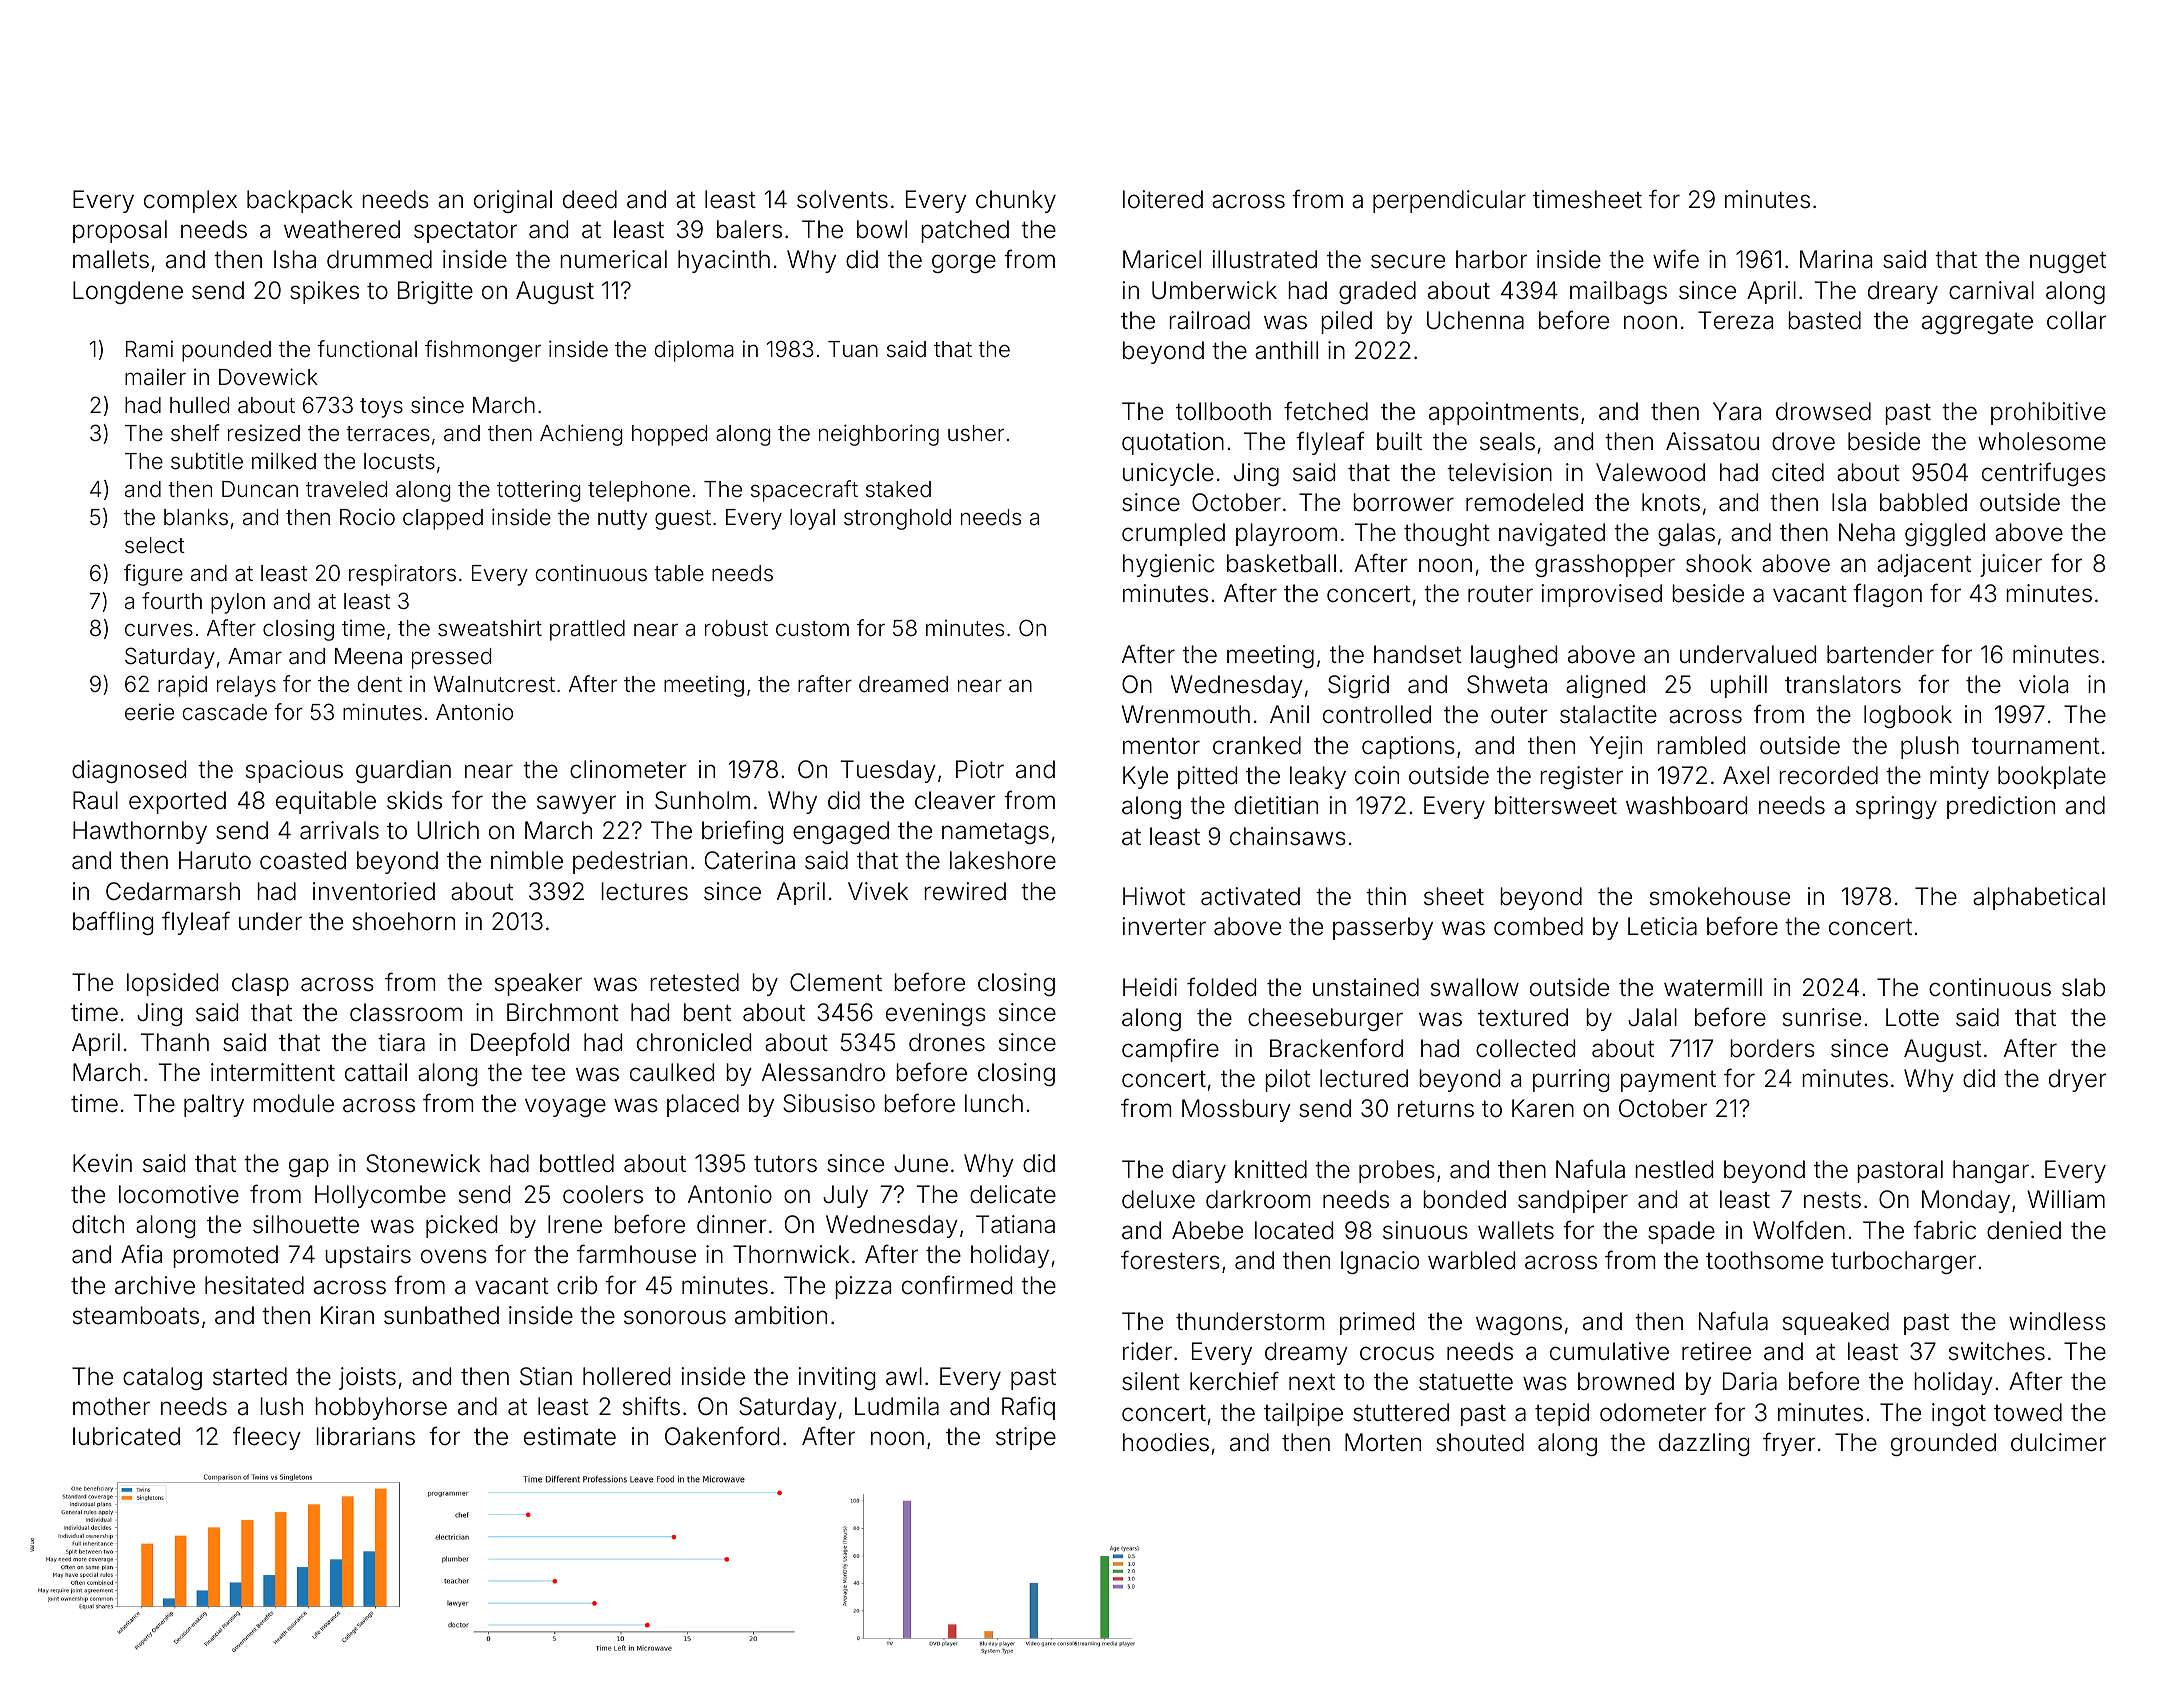 Image resolution: width=2178 pixels, height=1683 pixels. I want to click on smokehouse, so click(1720, 896).
